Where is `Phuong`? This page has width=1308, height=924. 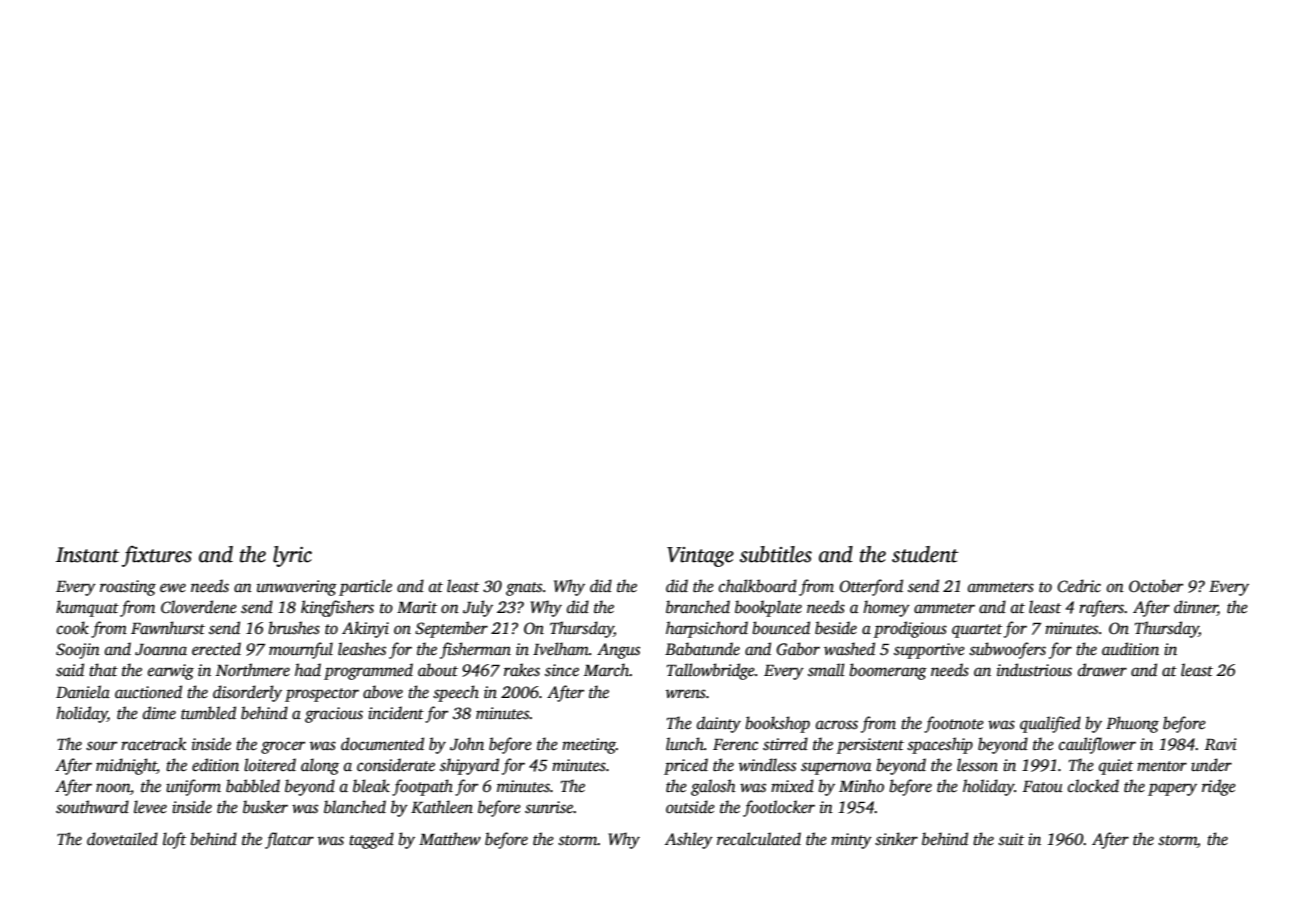
Phuong is located at coordinates (1132, 724).
